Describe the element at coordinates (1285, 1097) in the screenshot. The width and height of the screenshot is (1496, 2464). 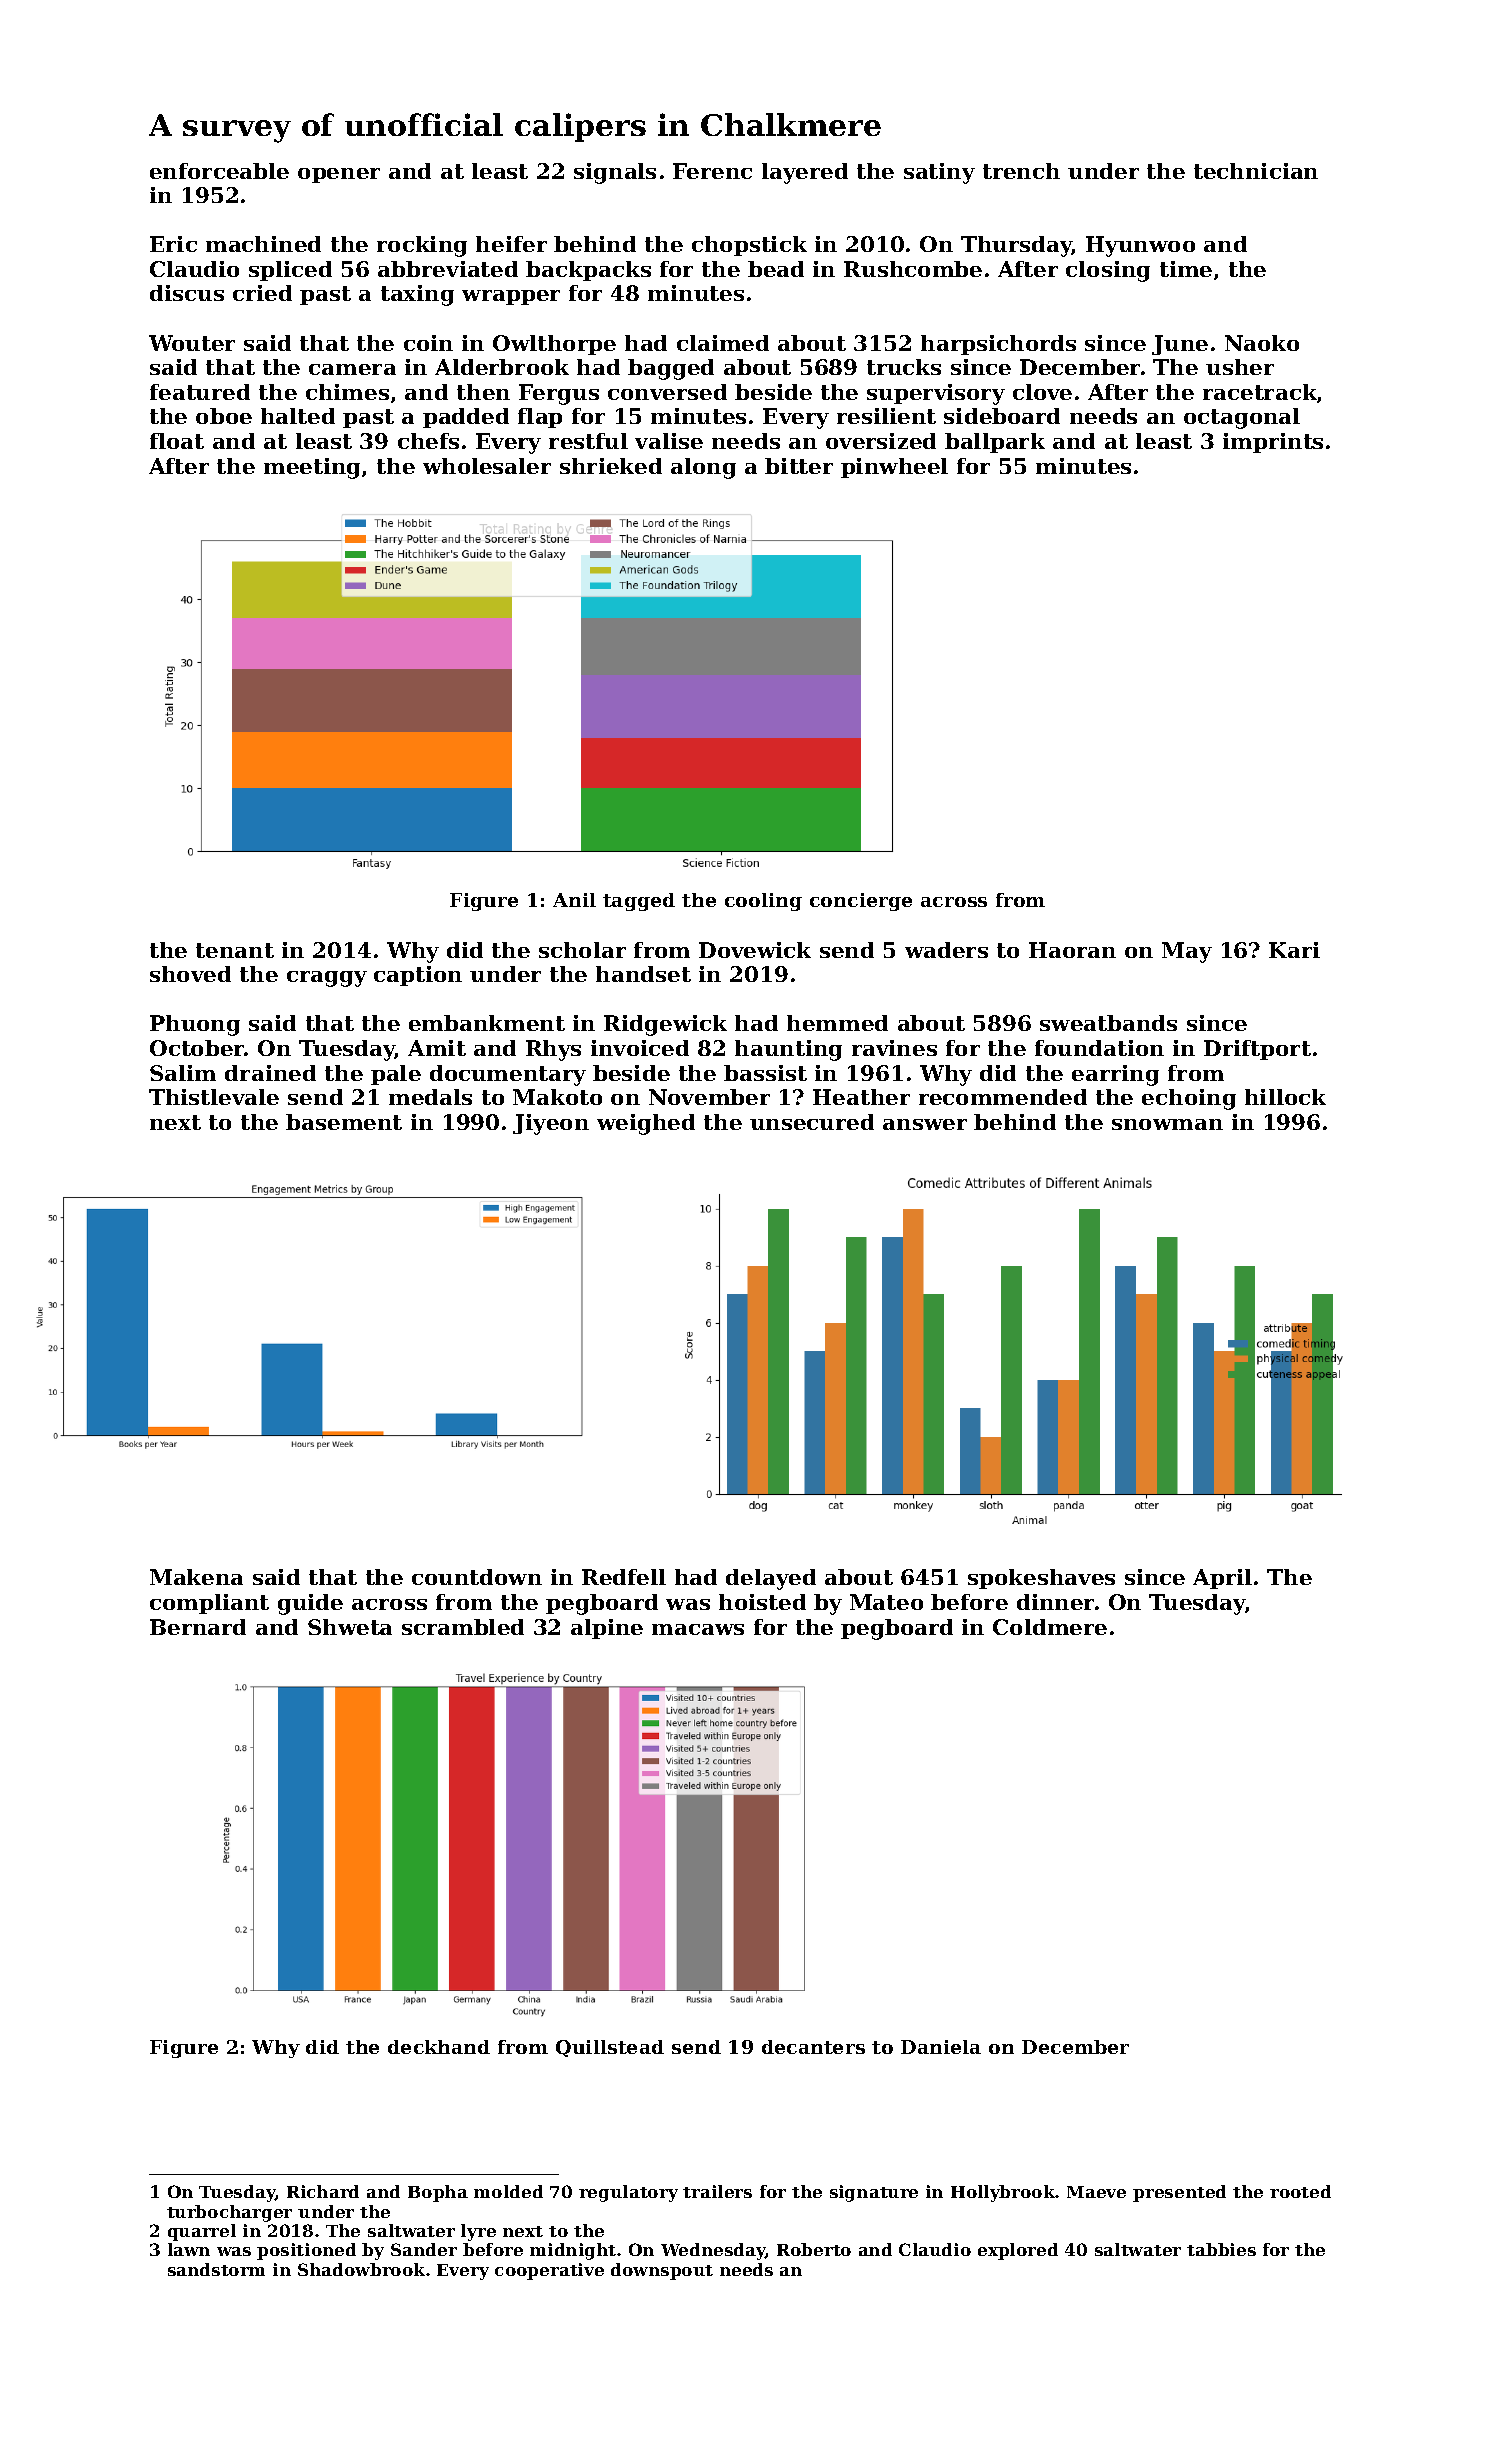
I see `hillock` at that location.
